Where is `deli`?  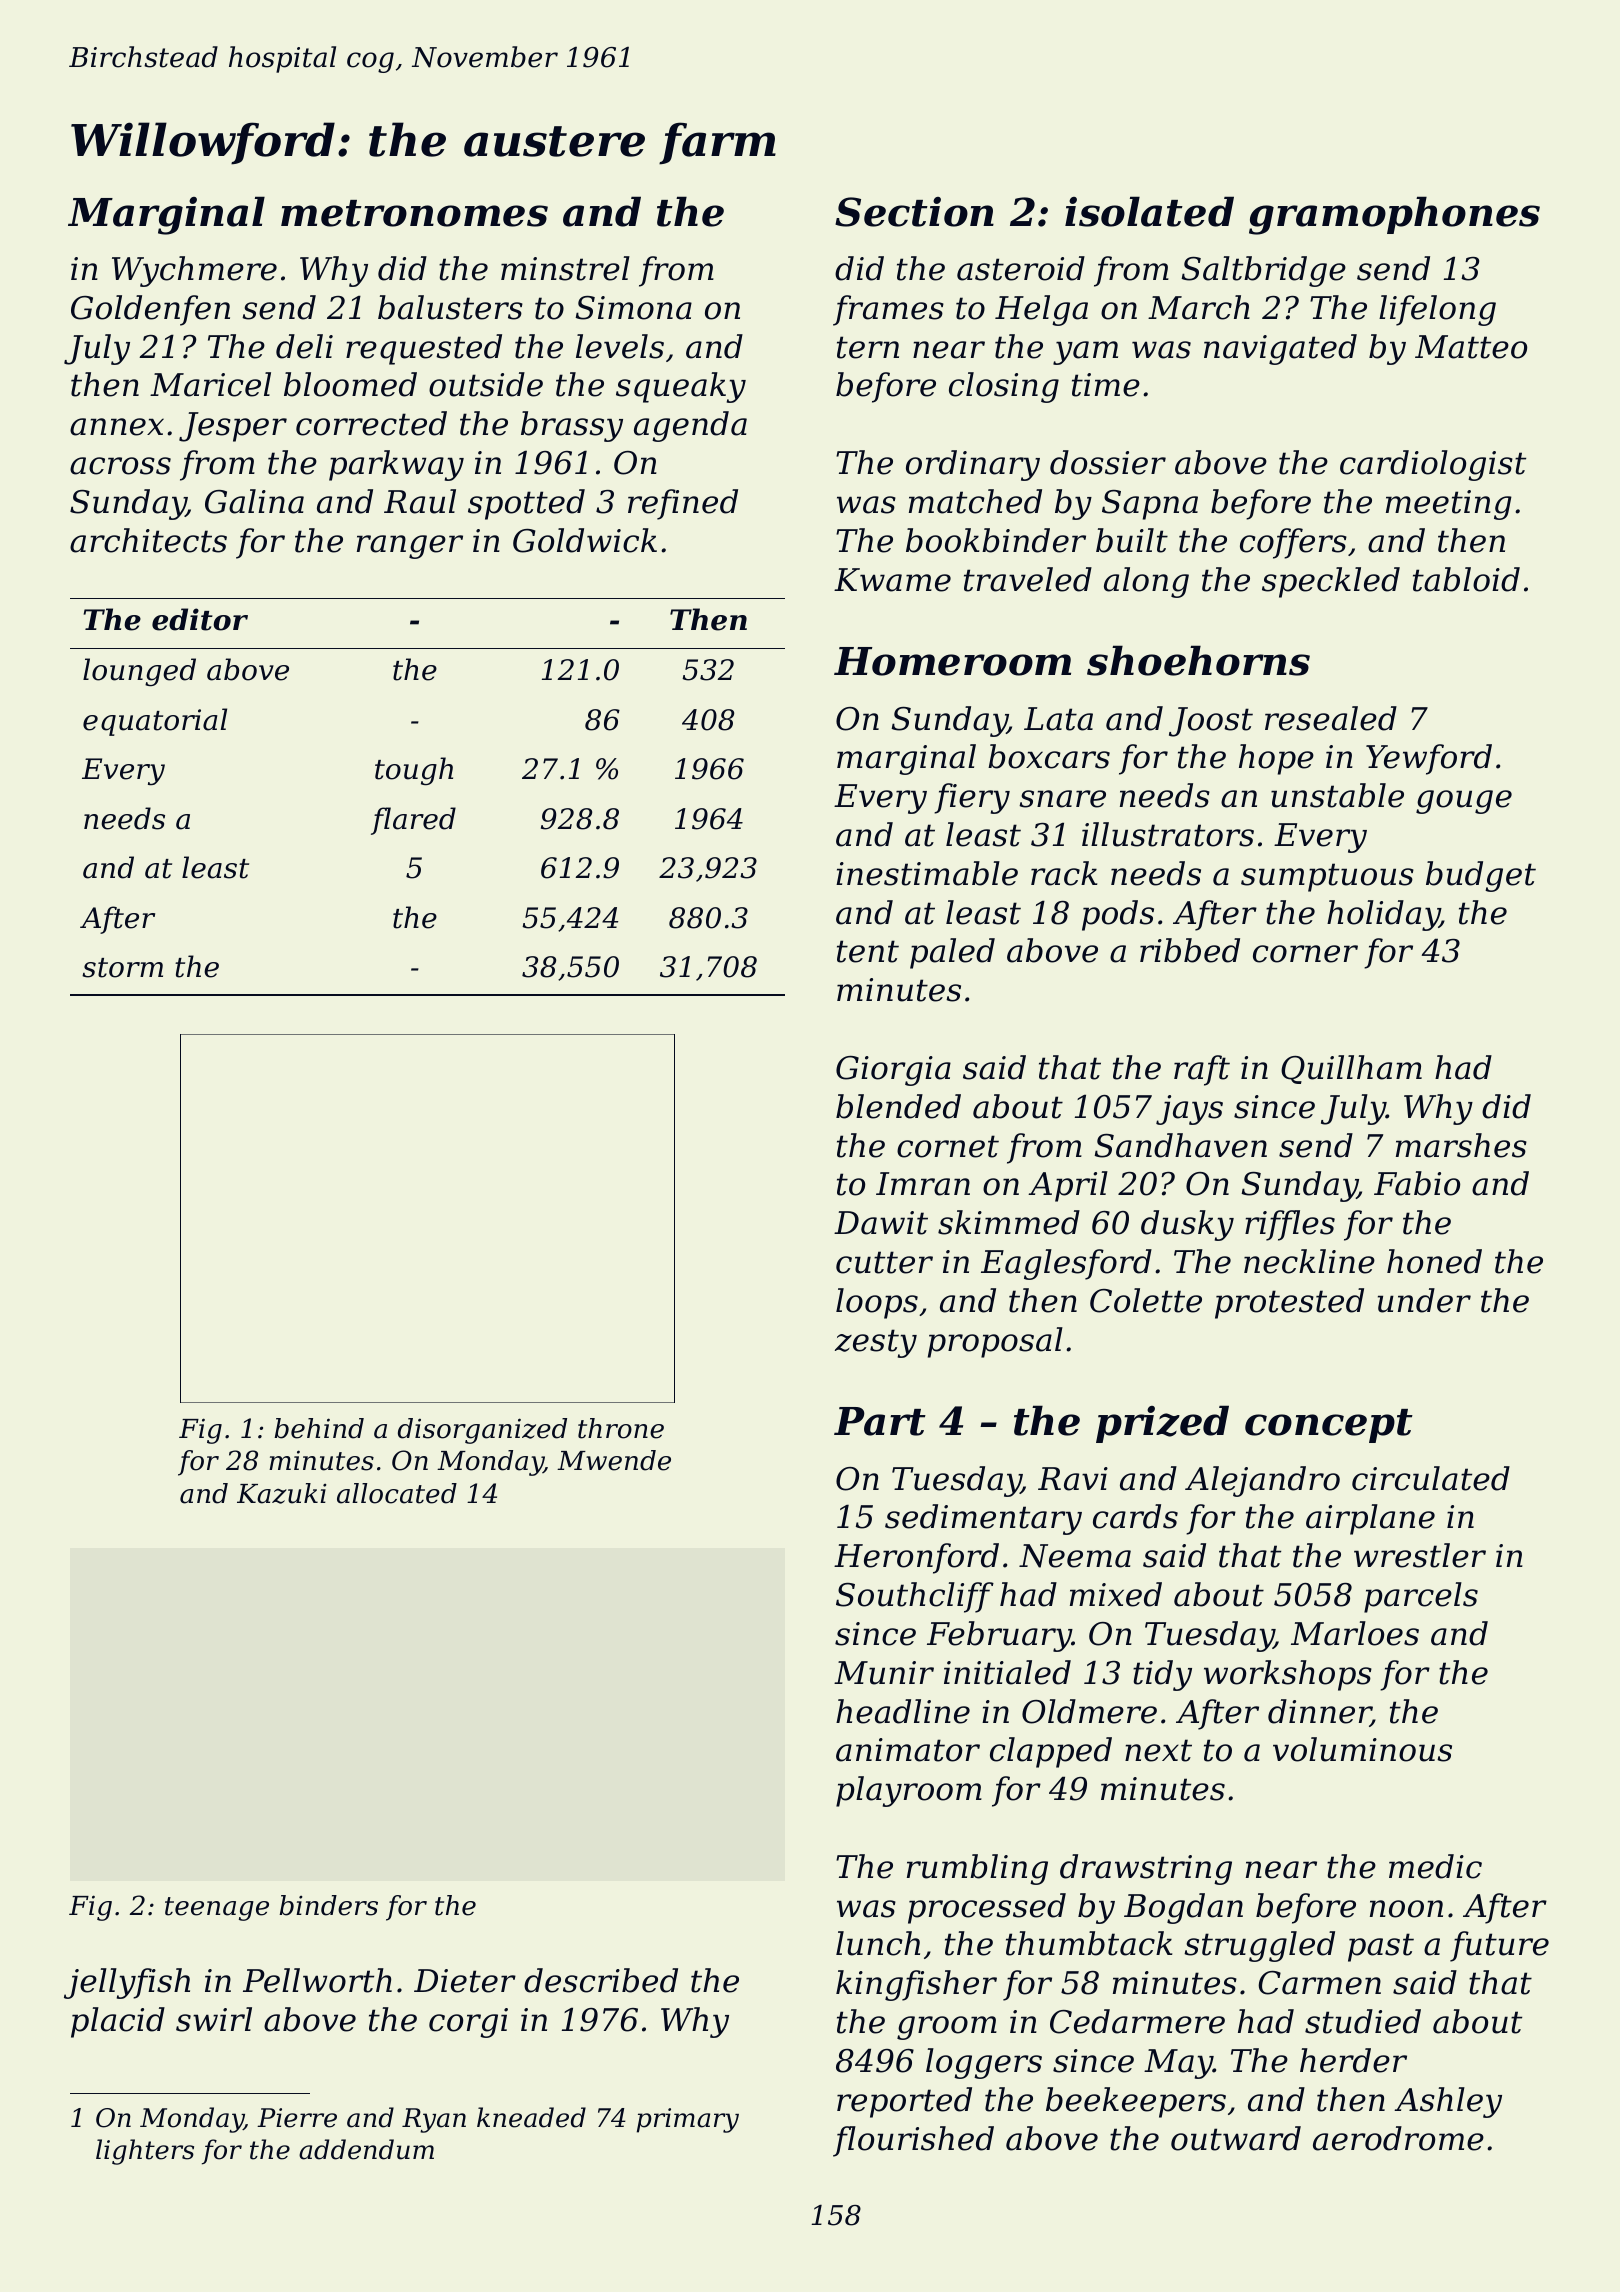
deli is located at coordinates (304, 346).
